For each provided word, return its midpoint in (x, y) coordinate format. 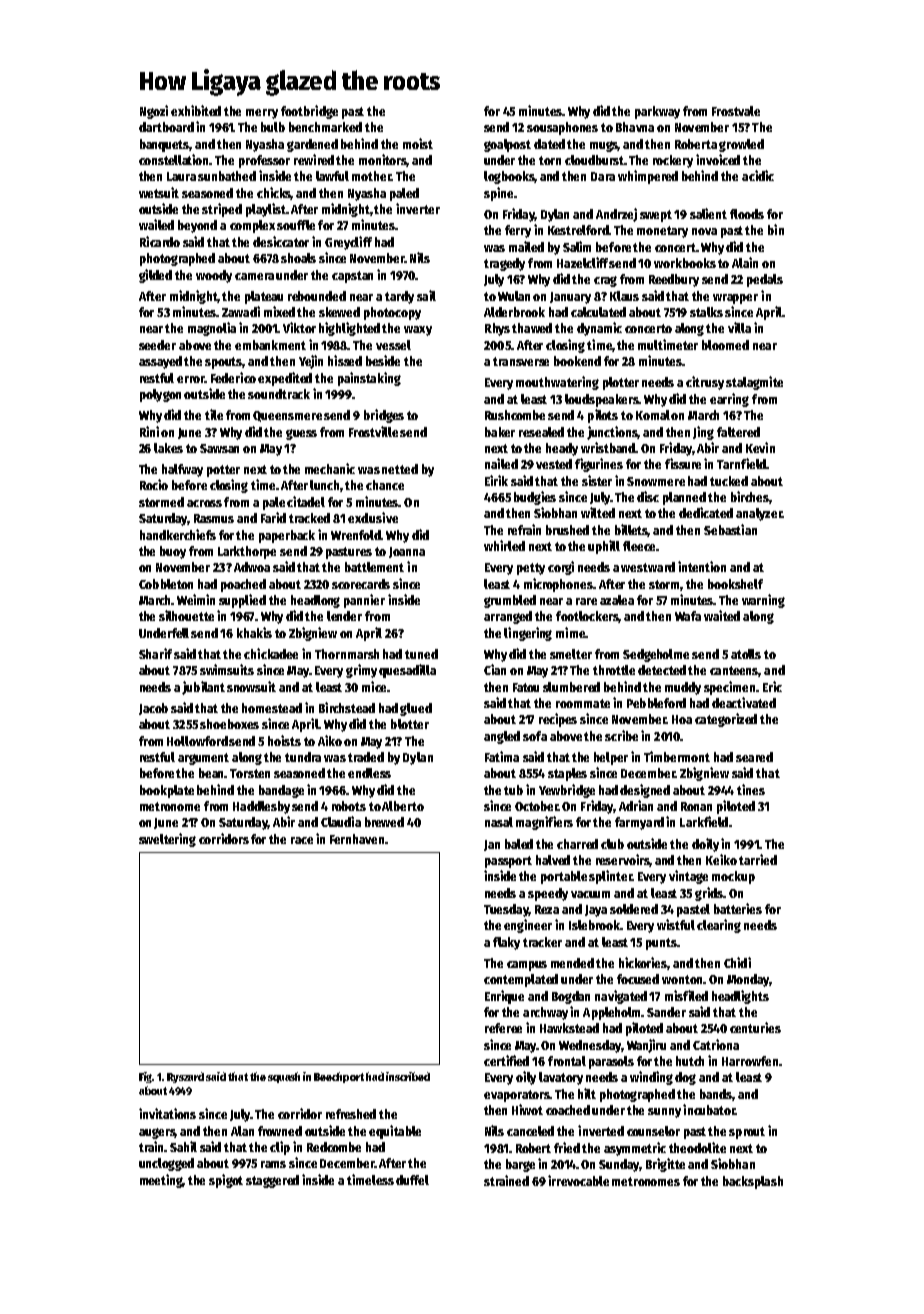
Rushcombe (515, 415)
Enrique (504, 997)
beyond (197, 226)
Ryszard (185, 1077)
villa (739, 327)
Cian (495, 669)
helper (611, 758)
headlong (315, 601)
